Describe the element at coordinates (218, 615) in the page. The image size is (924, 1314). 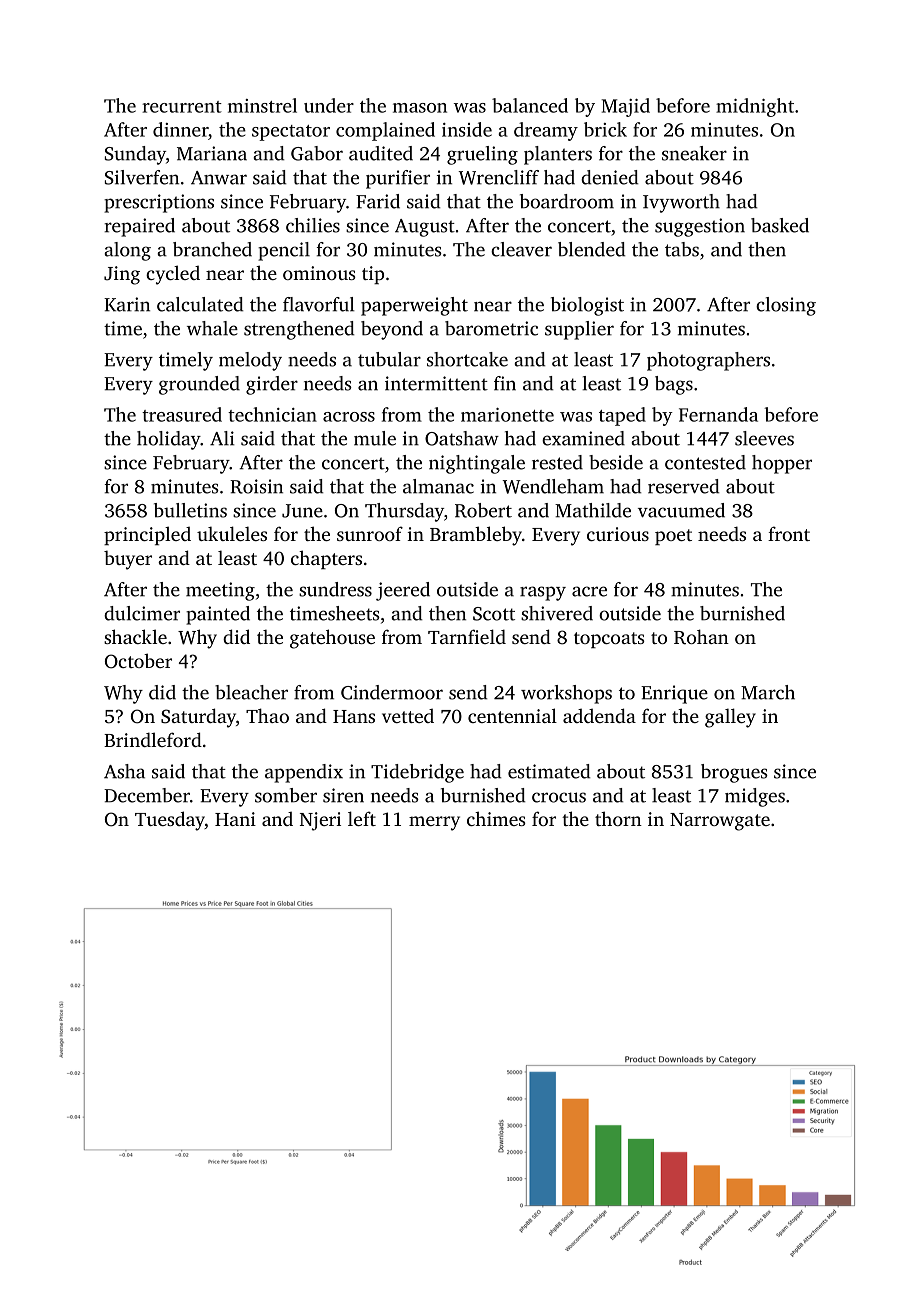
I see `painted` at that location.
